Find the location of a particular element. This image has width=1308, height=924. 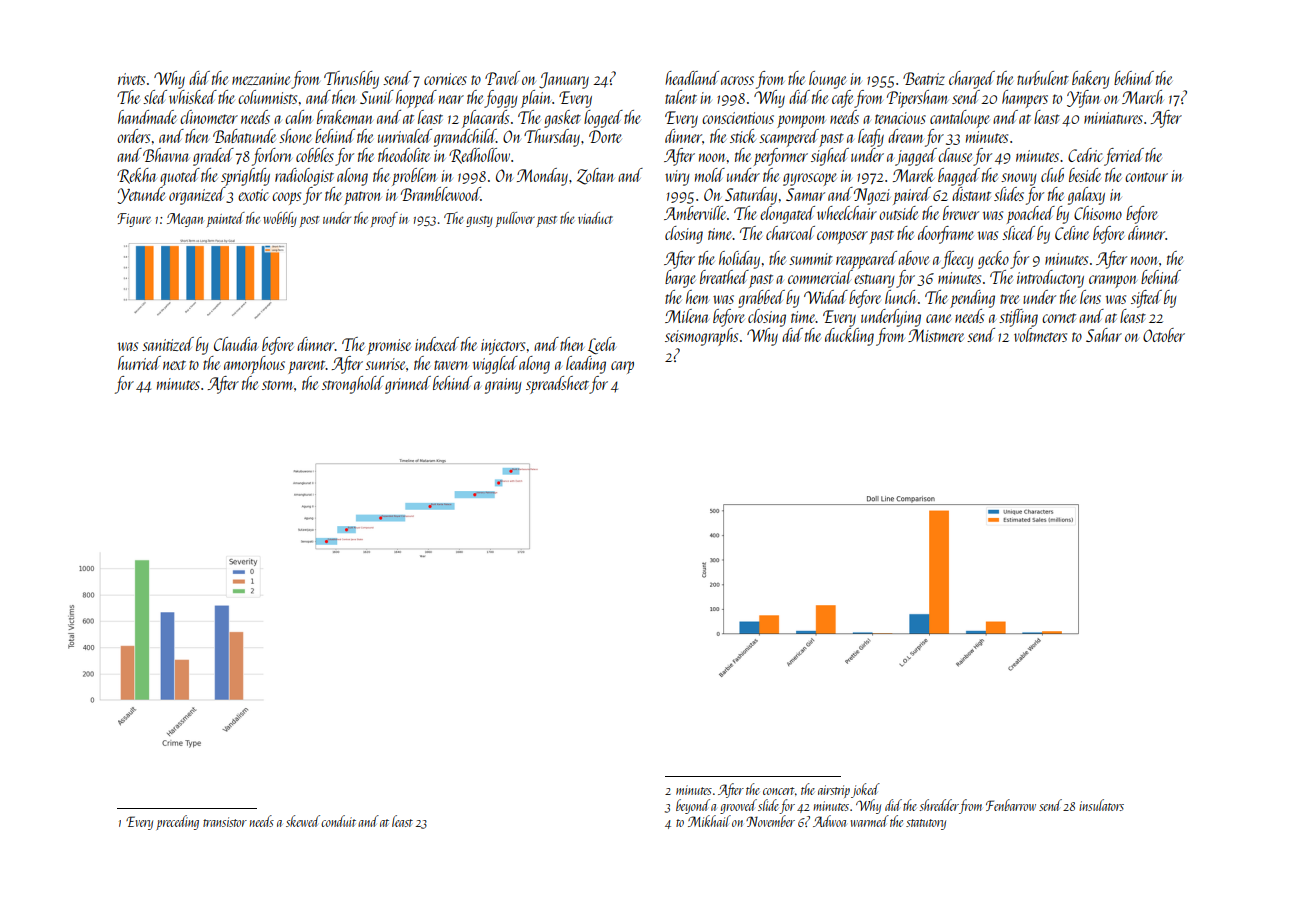

transistor is located at coordinates (225, 822).
